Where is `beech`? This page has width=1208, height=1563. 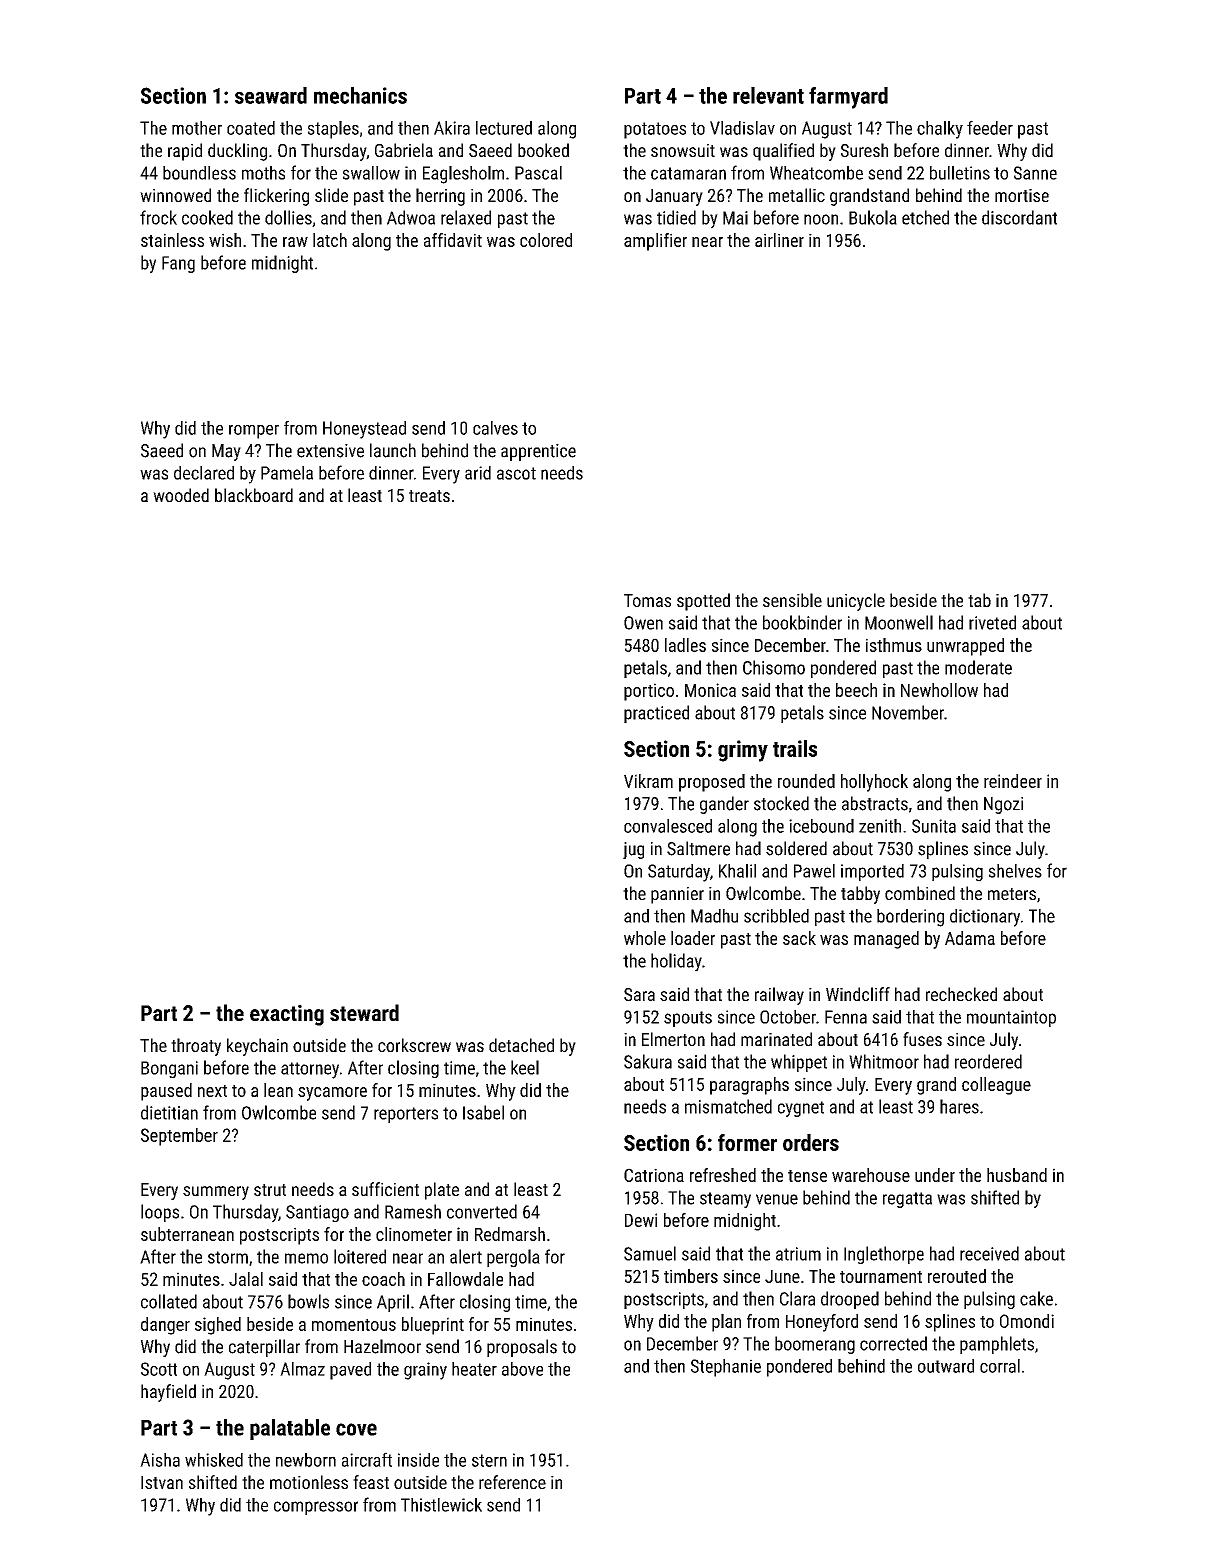 beech is located at coordinates (856, 690).
